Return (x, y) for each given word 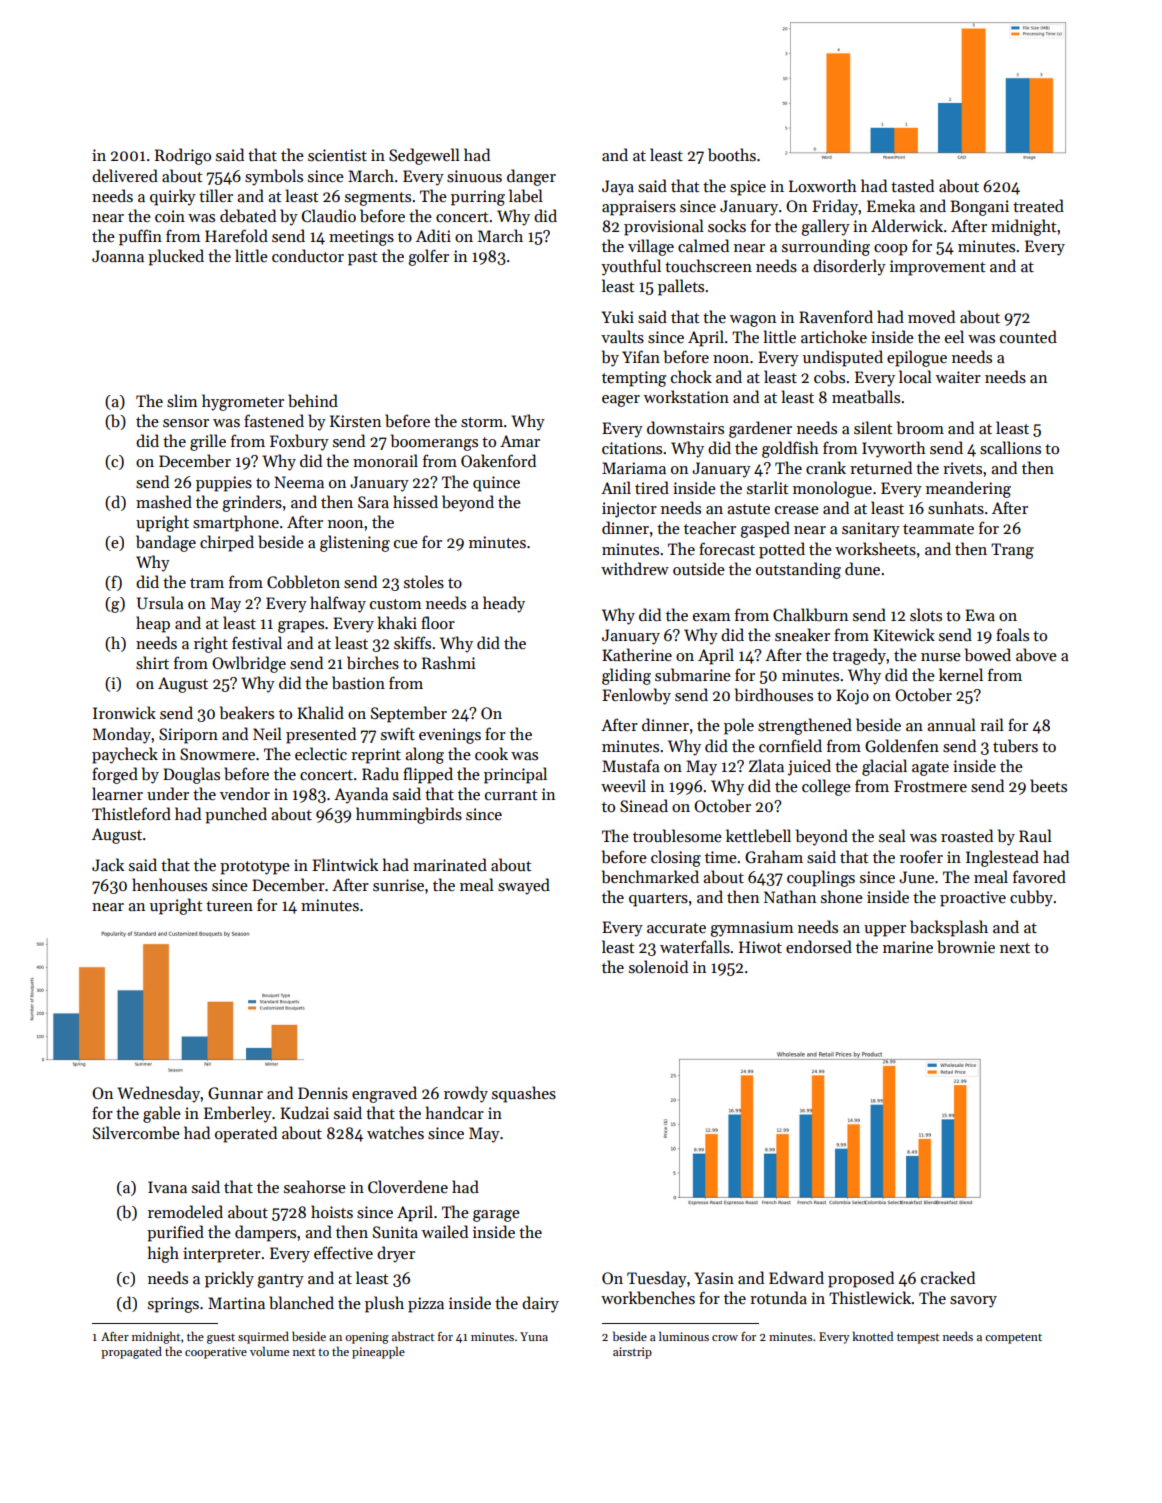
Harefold (236, 235)
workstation (686, 396)
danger (531, 177)
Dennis (323, 1093)
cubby (1031, 898)
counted (1028, 336)
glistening (355, 543)
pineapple (378, 1352)
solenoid (658, 966)
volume (269, 1351)
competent (1013, 1338)
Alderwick (907, 225)
